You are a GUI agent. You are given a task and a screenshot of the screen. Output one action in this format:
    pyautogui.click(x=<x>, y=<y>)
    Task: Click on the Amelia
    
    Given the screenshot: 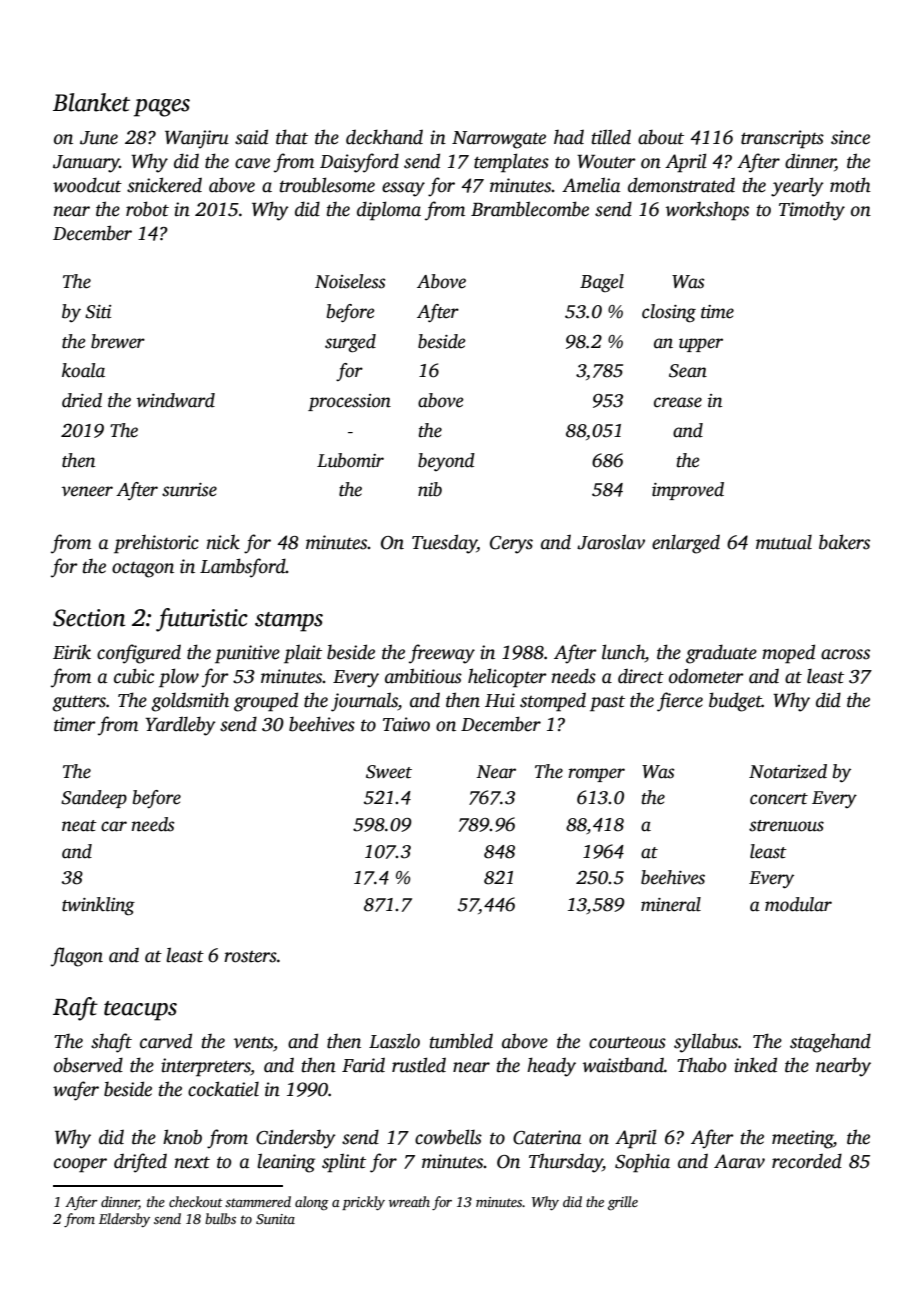 What is the action you would take?
    pyautogui.click(x=591, y=185)
